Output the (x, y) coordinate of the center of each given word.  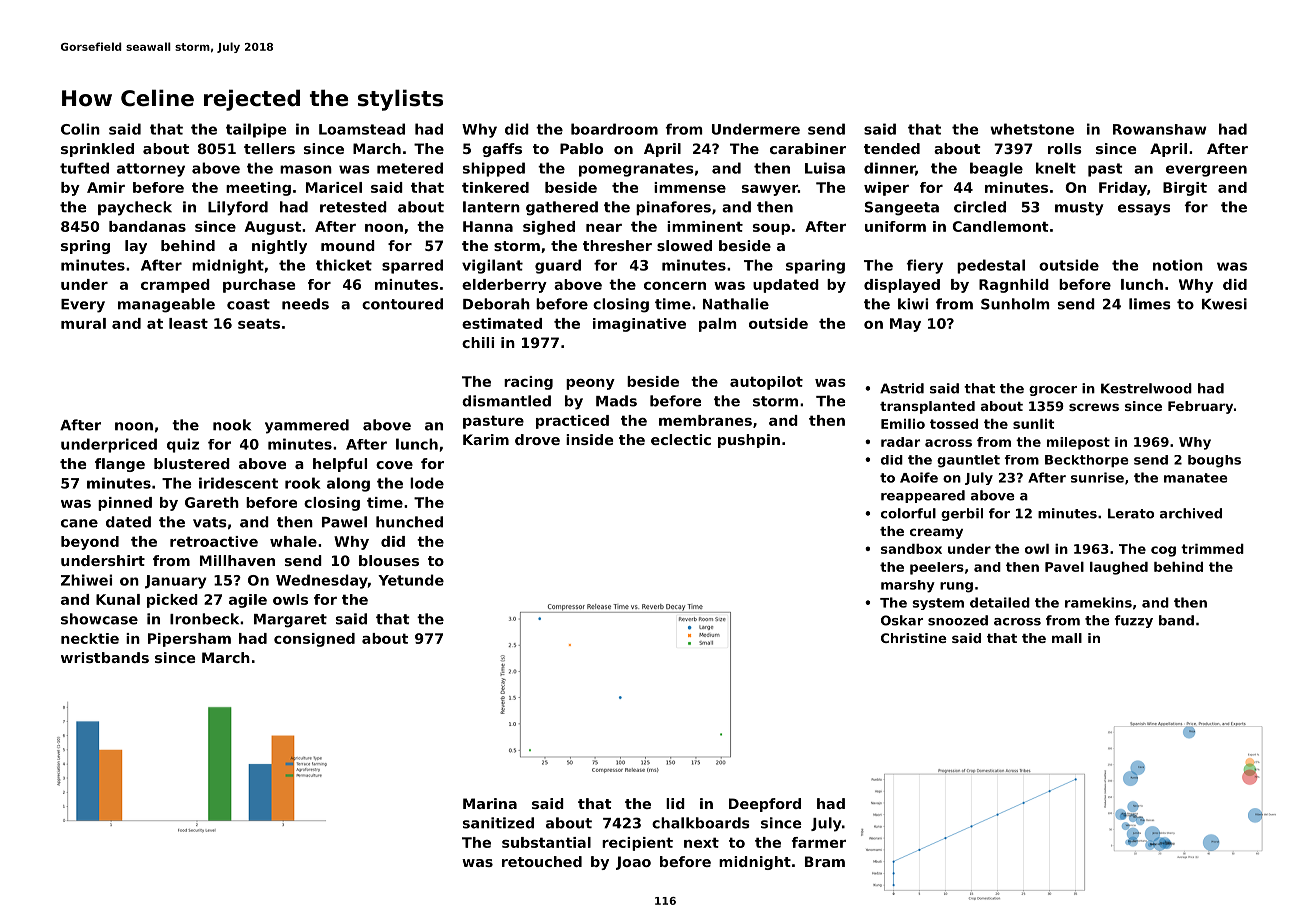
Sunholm (1015, 304)
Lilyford (238, 208)
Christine (914, 638)
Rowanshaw (1159, 129)
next (701, 842)
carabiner (808, 148)
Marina (490, 803)
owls (290, 599)
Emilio (903, 424)
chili (478, 342)
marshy (908, 586)
